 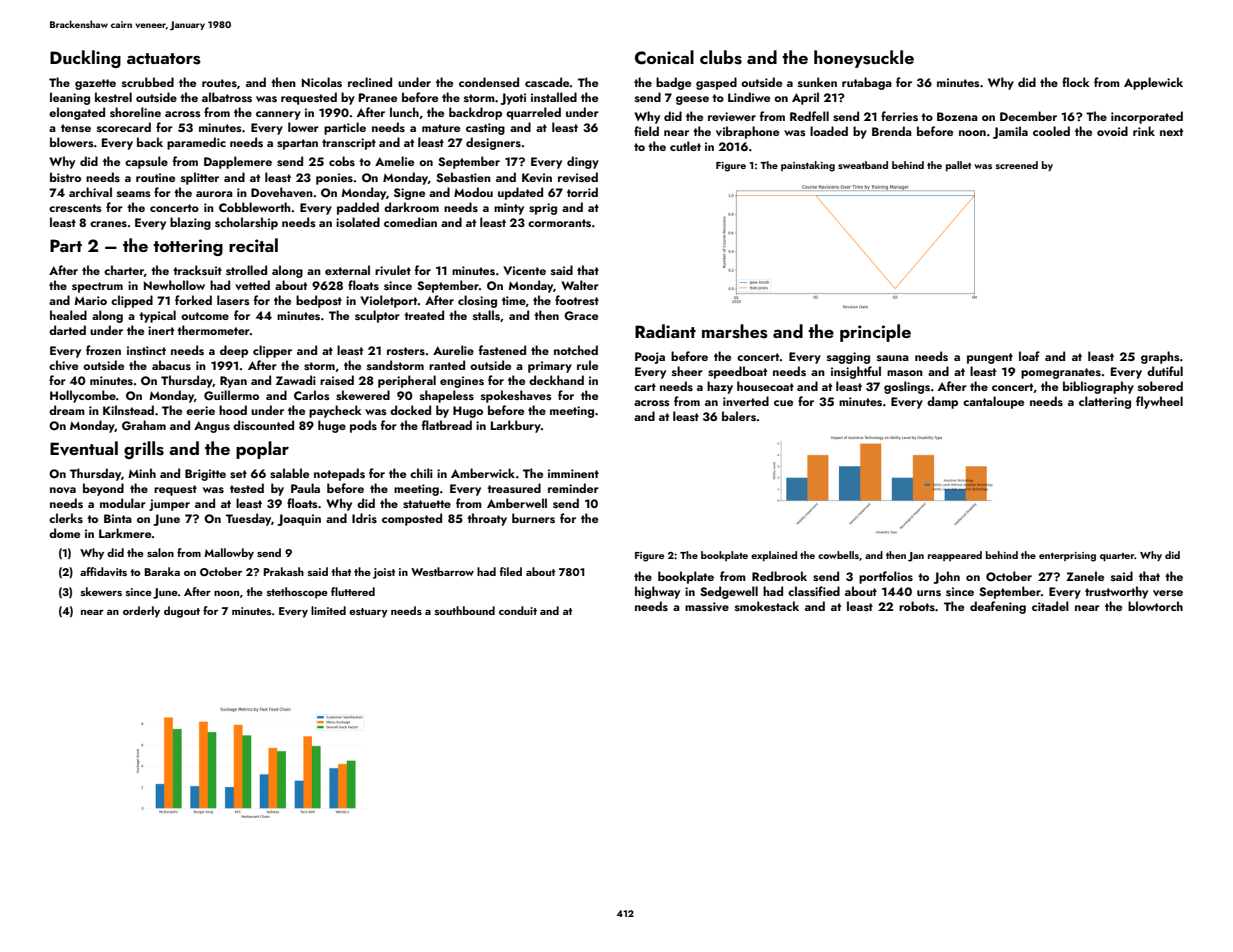 I want to click on flywheel, so click(x=1159, y=402).
